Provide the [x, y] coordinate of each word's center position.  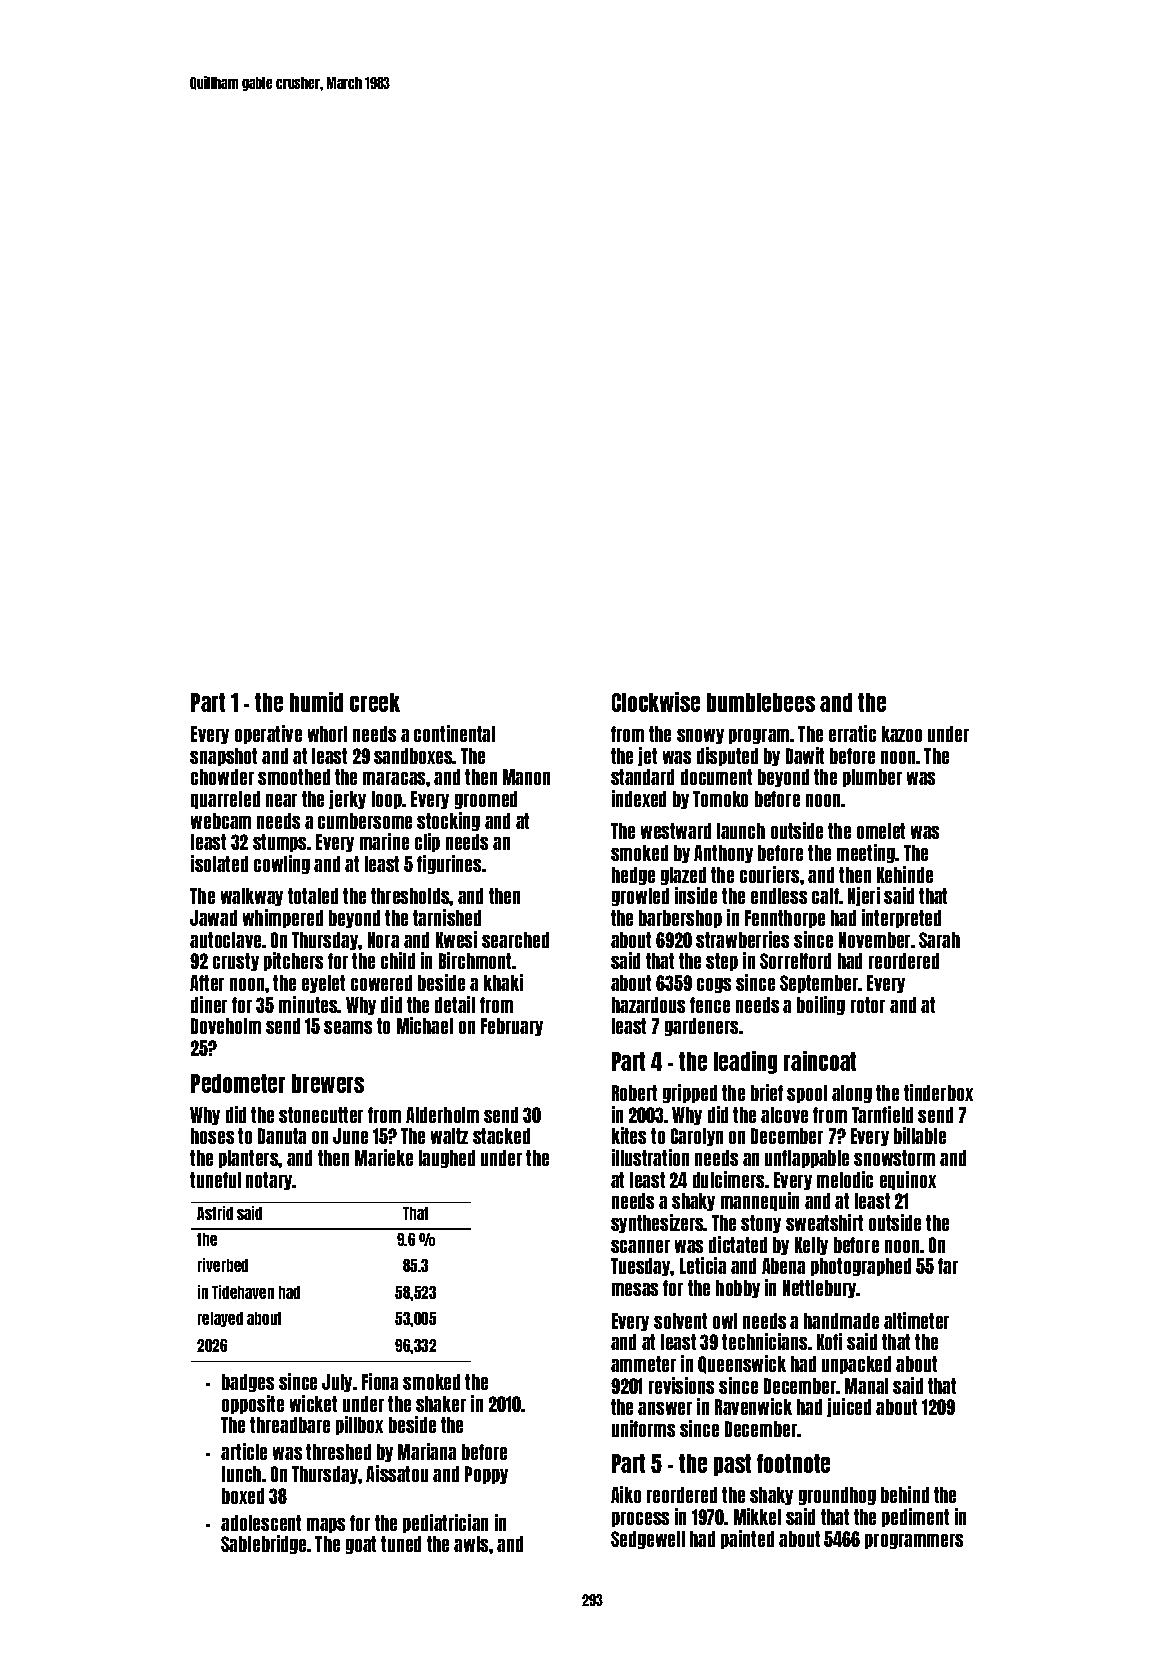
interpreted [901, 918]
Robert [634, 1093]
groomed [486, 800]
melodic [845, 1179]
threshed [338, 1452]
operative [268, 734]
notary [269, 1181]
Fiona [380, 1381]
